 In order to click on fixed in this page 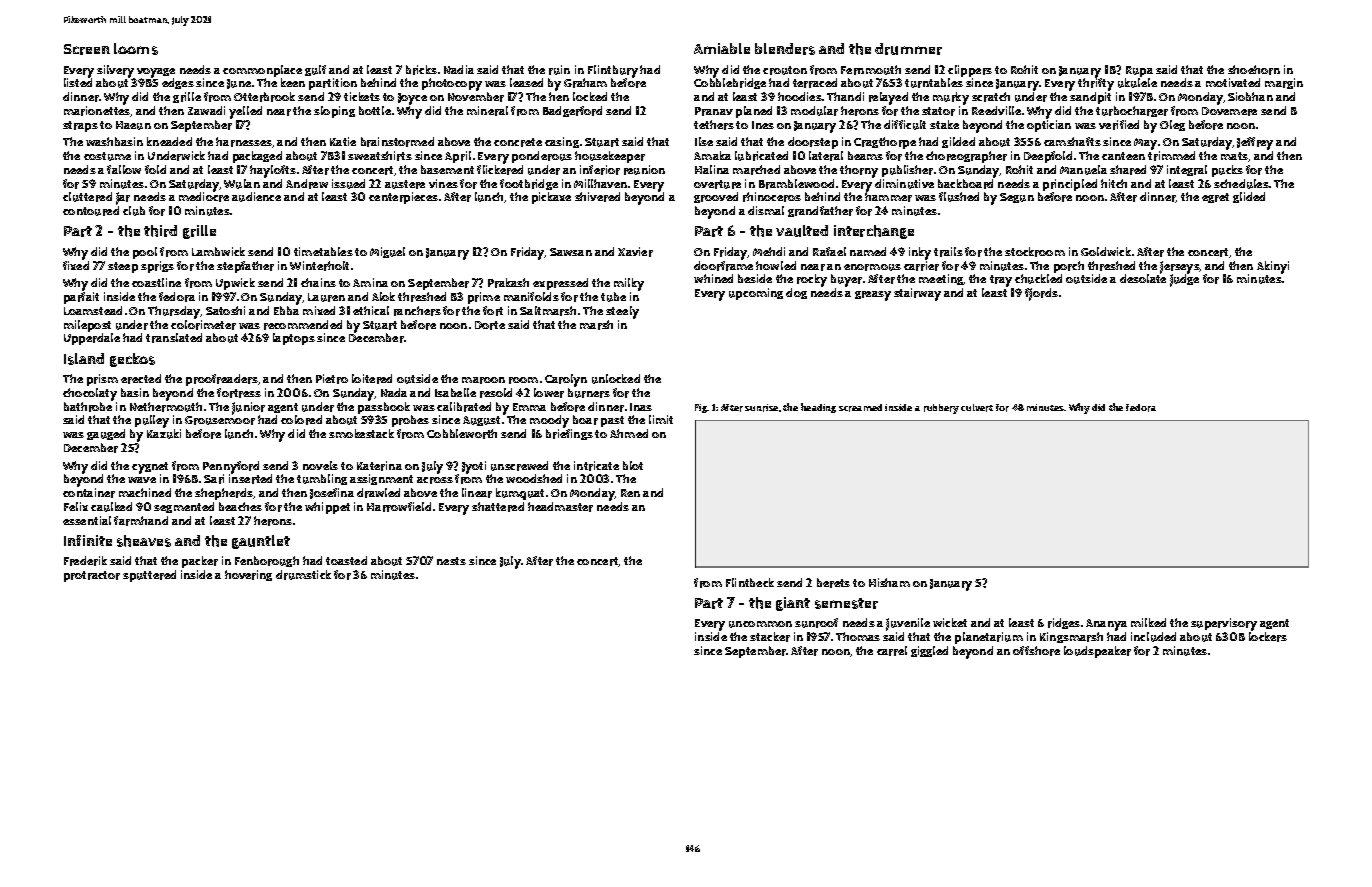, I will do `click(76, 265)`.
